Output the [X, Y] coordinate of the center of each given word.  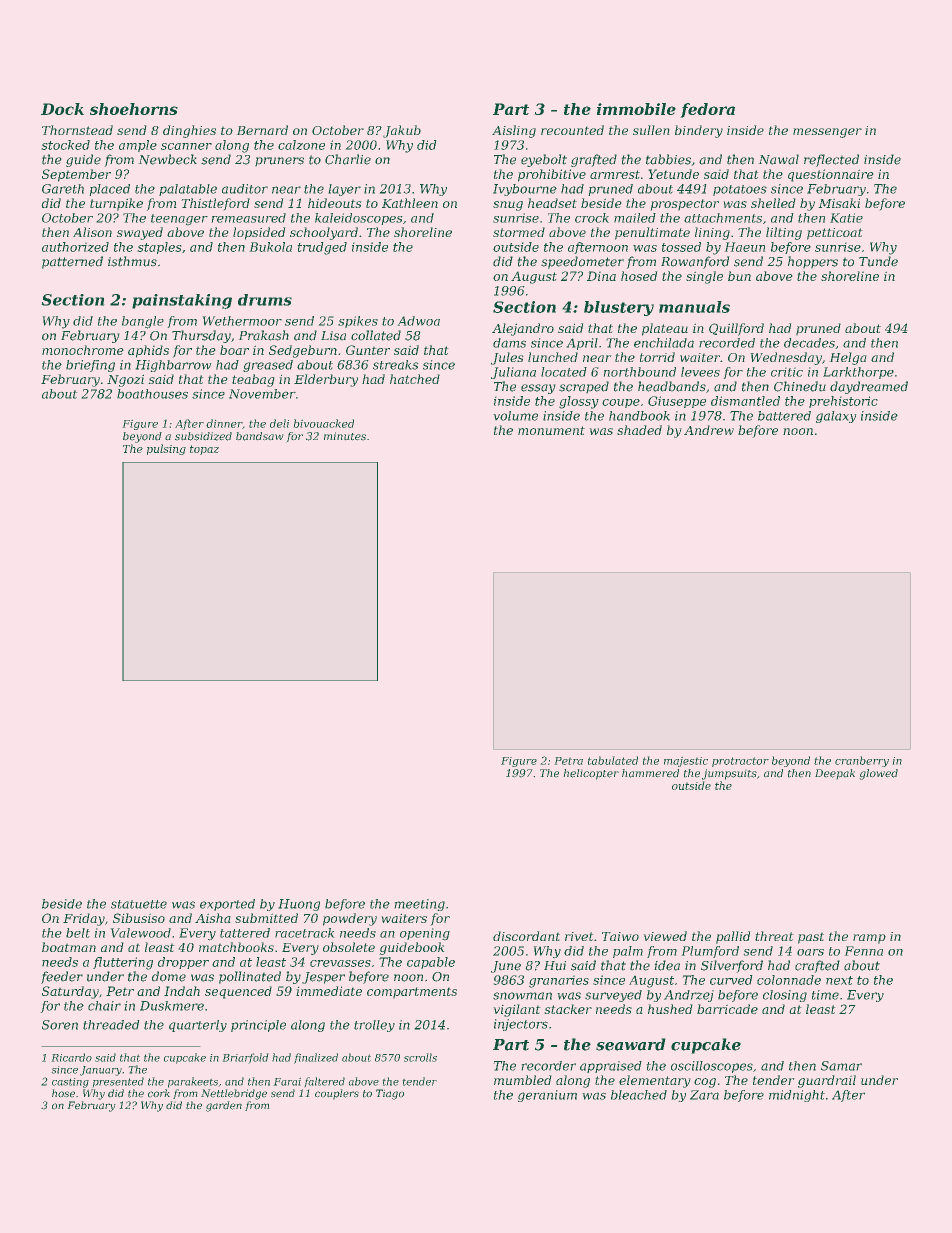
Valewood [140, 933]
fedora [707, 110]
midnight [797, 1096]
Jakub [402, 131]
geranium [547, 1096]
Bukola [270, 247]
